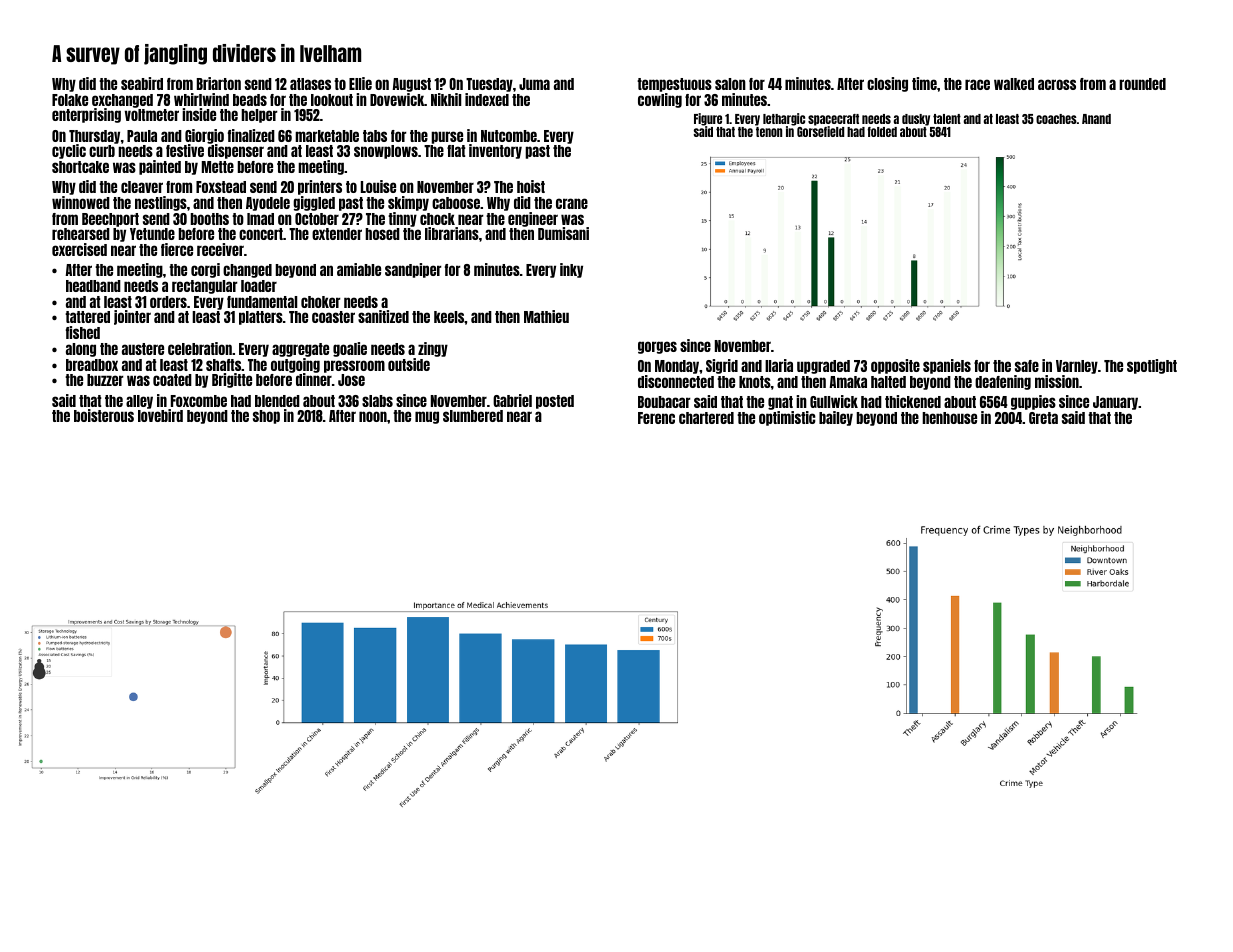 The height and width of the screenshot is (952, 1233). What do you see at coordinates (320, 187) in the screenshot?
I see `printers` at bounding box center [320, 187].
